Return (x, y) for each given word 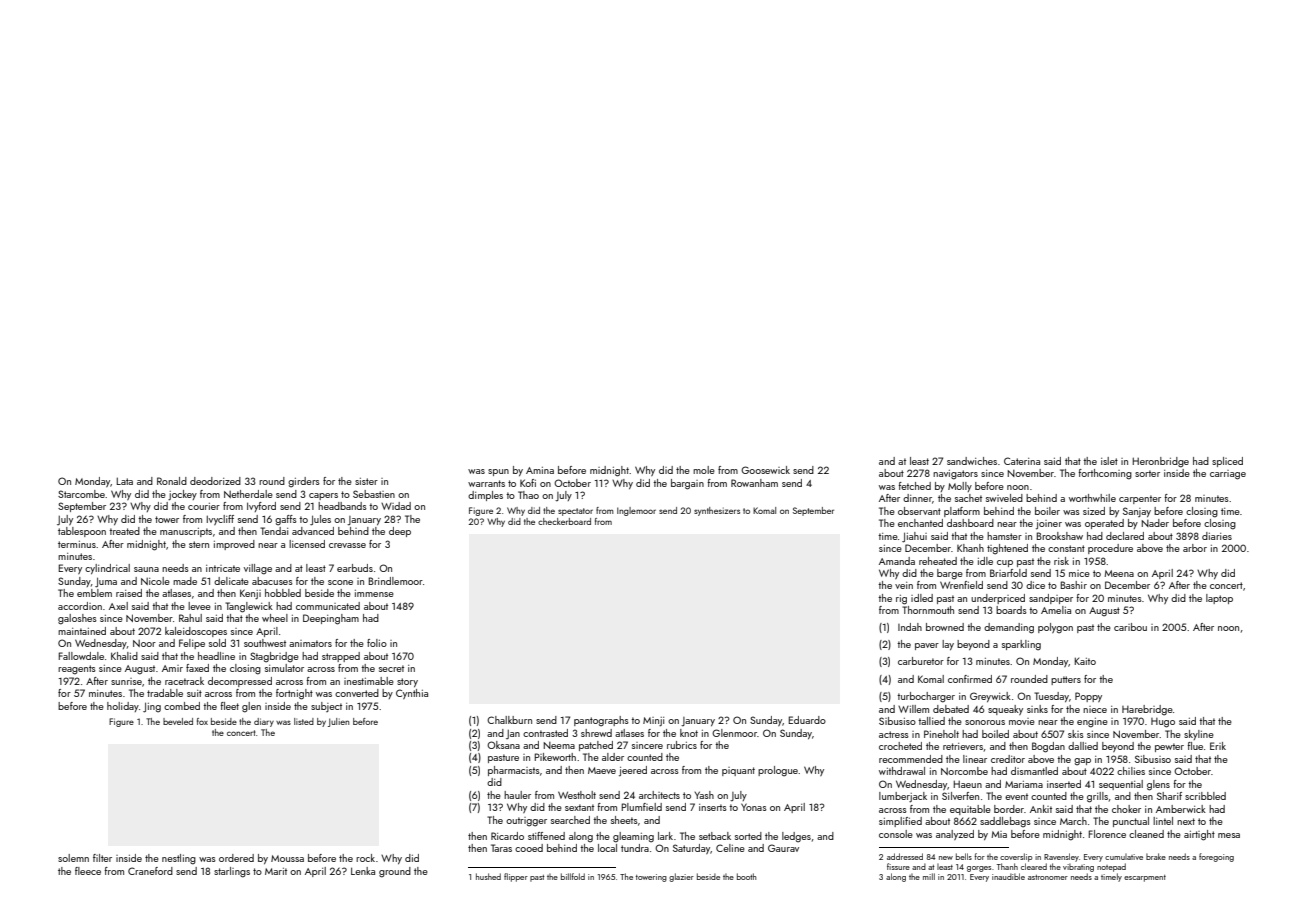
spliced (1227, 462)
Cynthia (412, 694)
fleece (88, 871)
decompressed (240, 682)
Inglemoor (636, 511)
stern (199, 544)
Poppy (1088, 697)
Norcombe (964, 771)
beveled (178, 721)
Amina (540, 470)
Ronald (172, 481)
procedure (1110, 549)
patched (596, 746)
